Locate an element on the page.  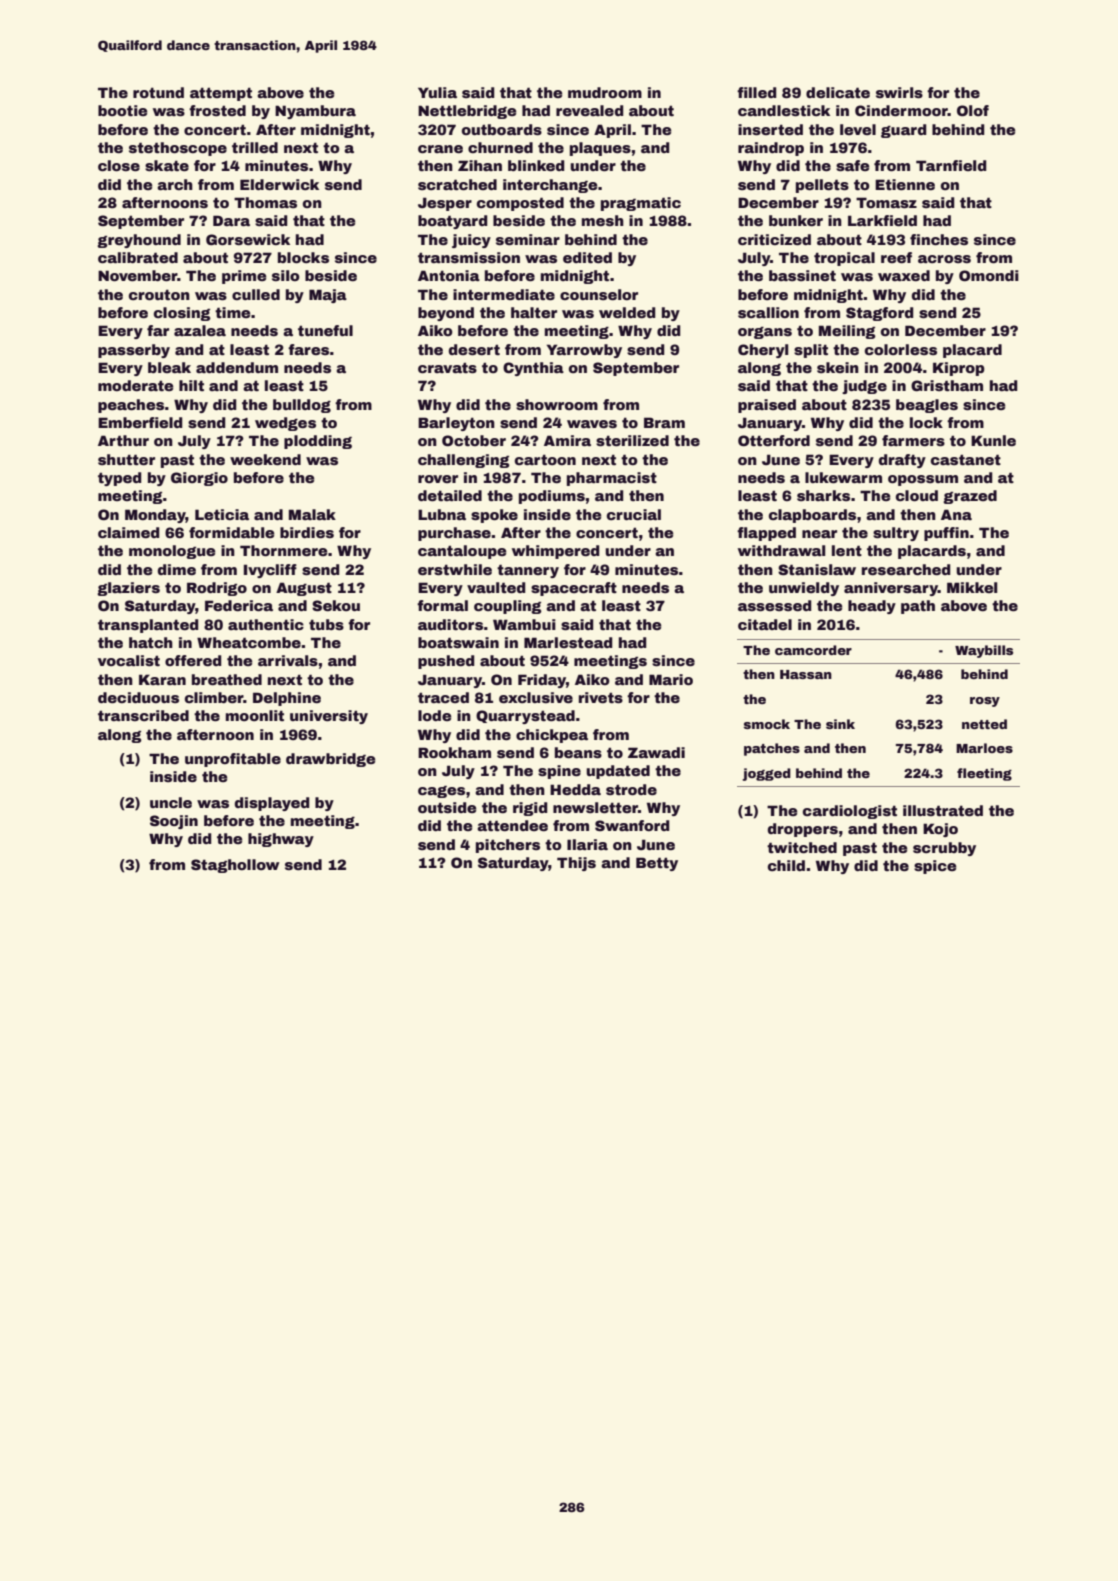
spacecraft is located at coordinates (574, 589).
